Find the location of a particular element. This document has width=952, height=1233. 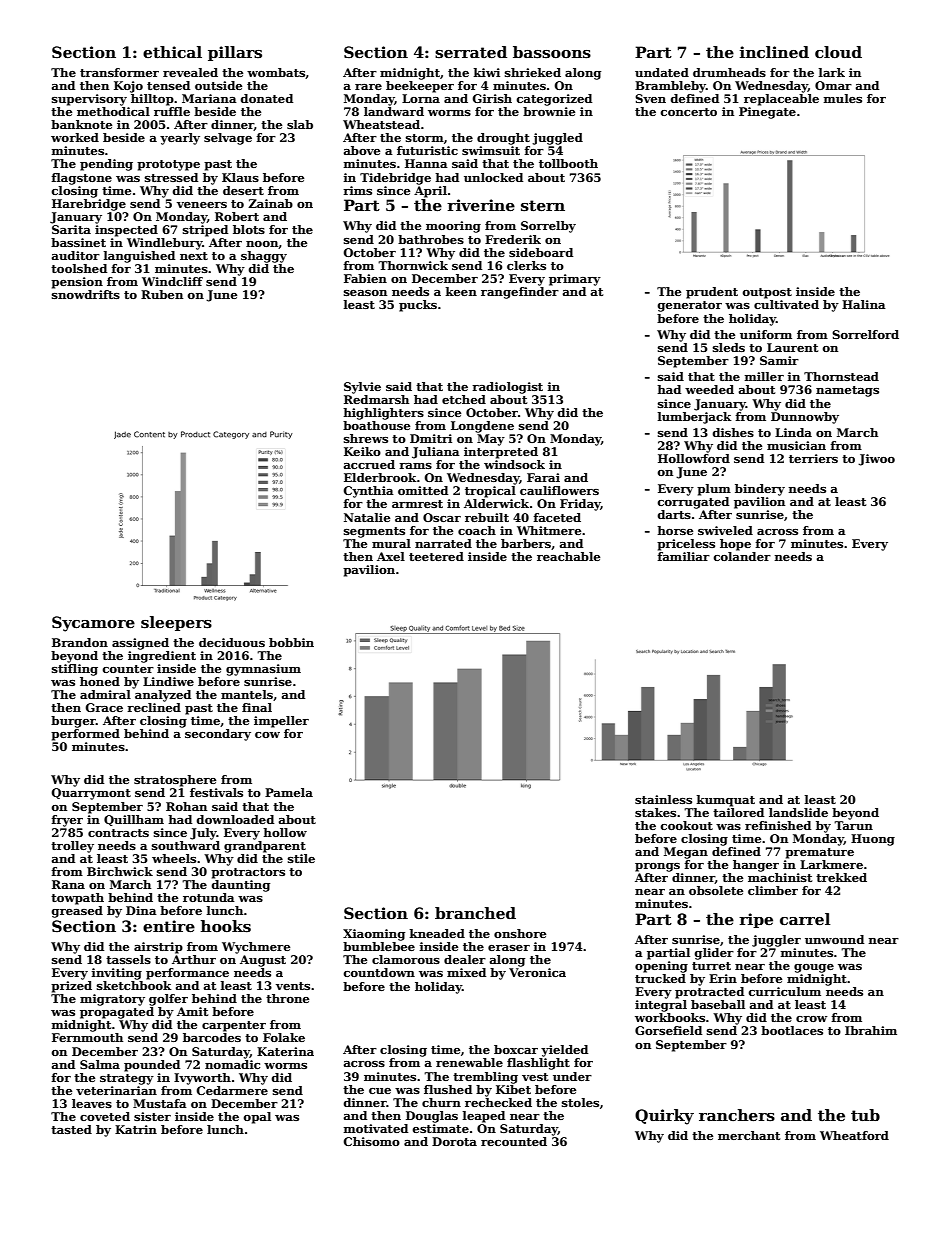

stile is located at coordinates (301, 858).
